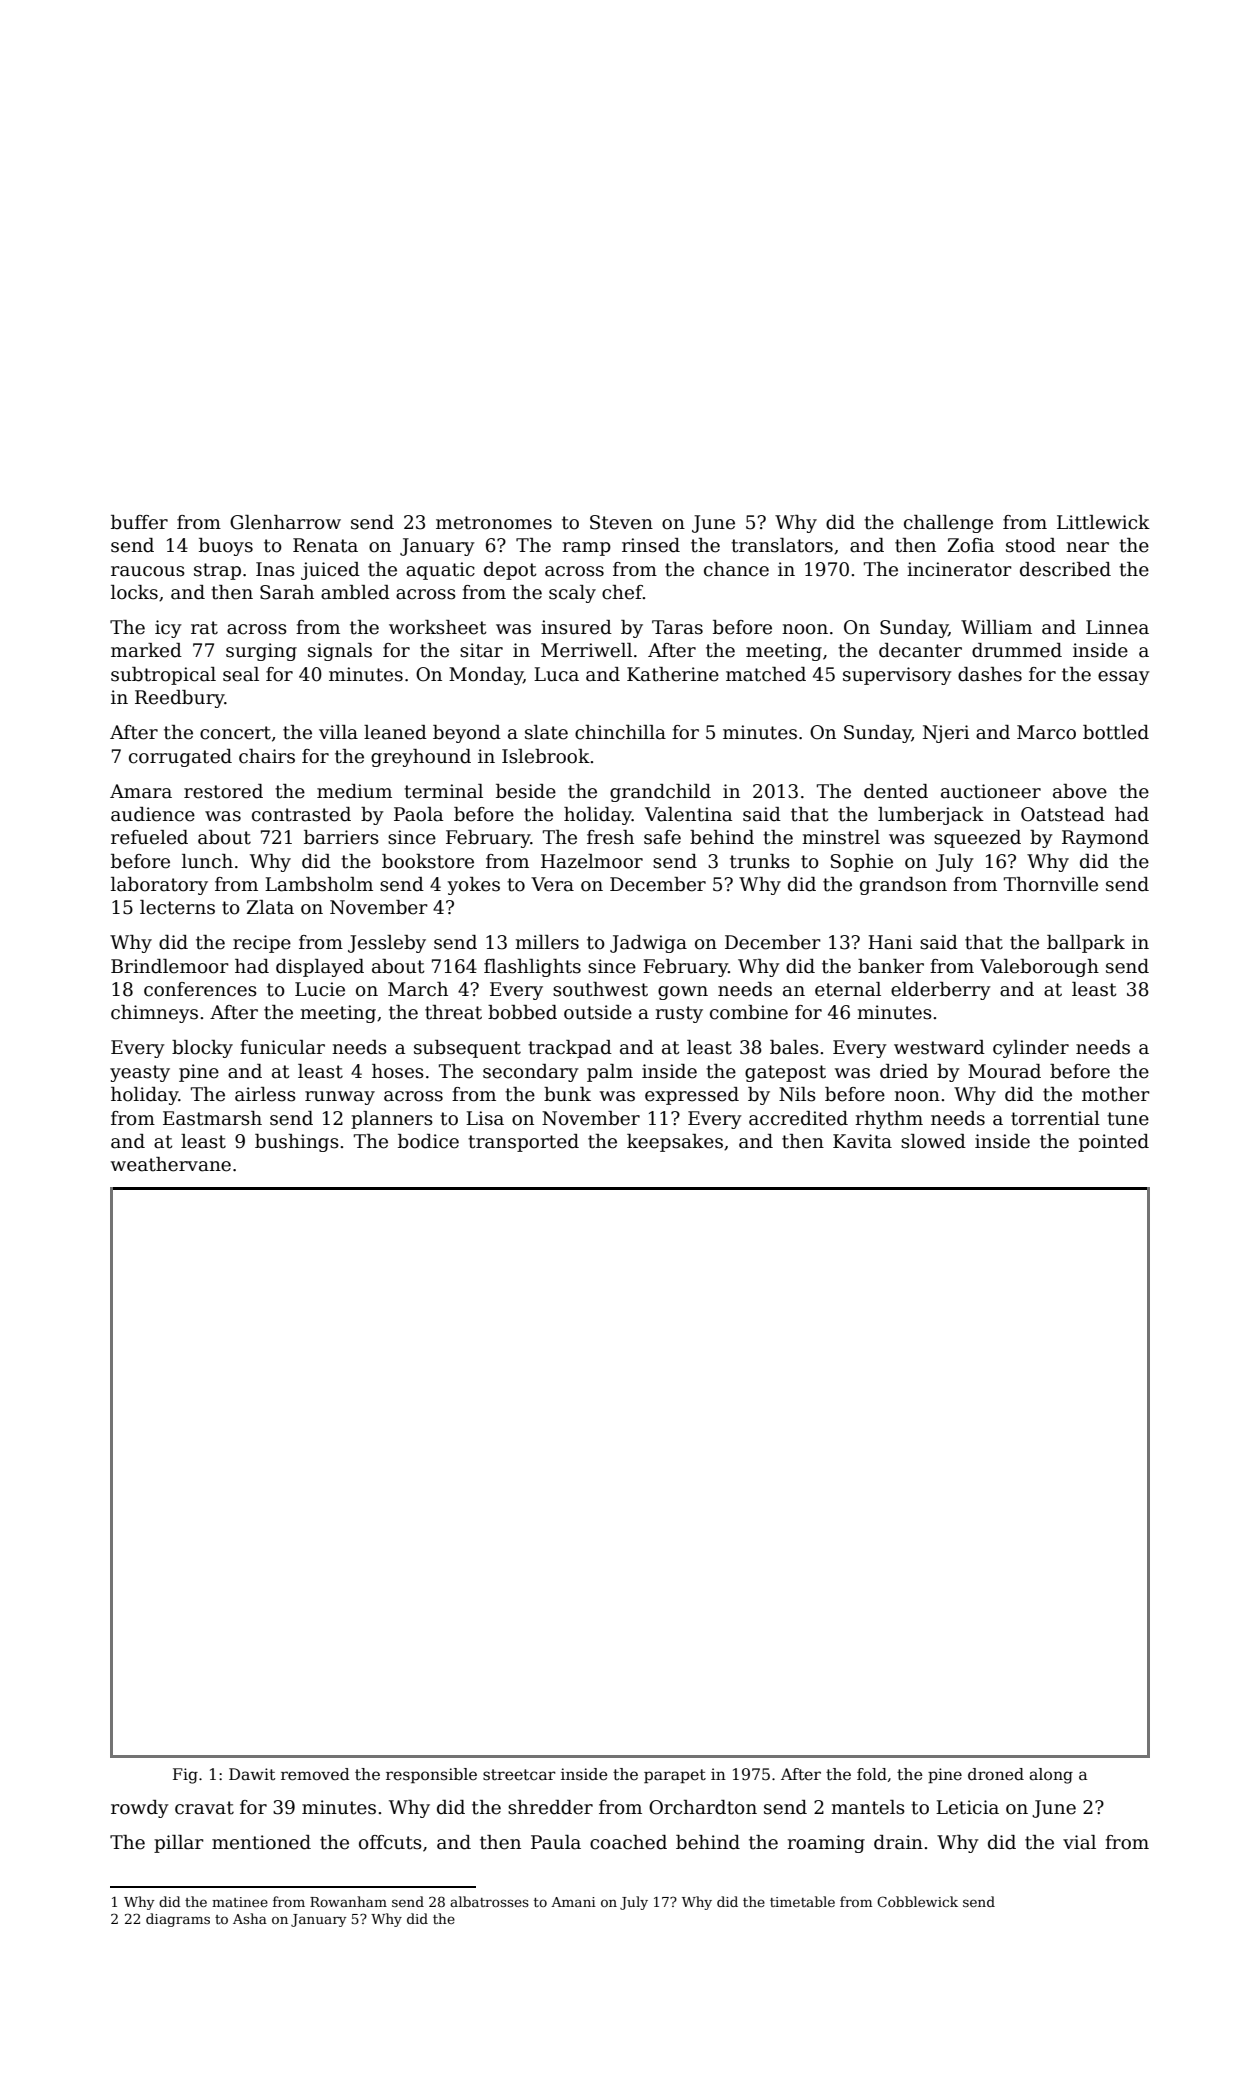 The height and width of the image is (2076, 1260). What do you see at coordinates (285, 522) in the image?
I see `Glenharrow` at bounding box center [285, 522].
